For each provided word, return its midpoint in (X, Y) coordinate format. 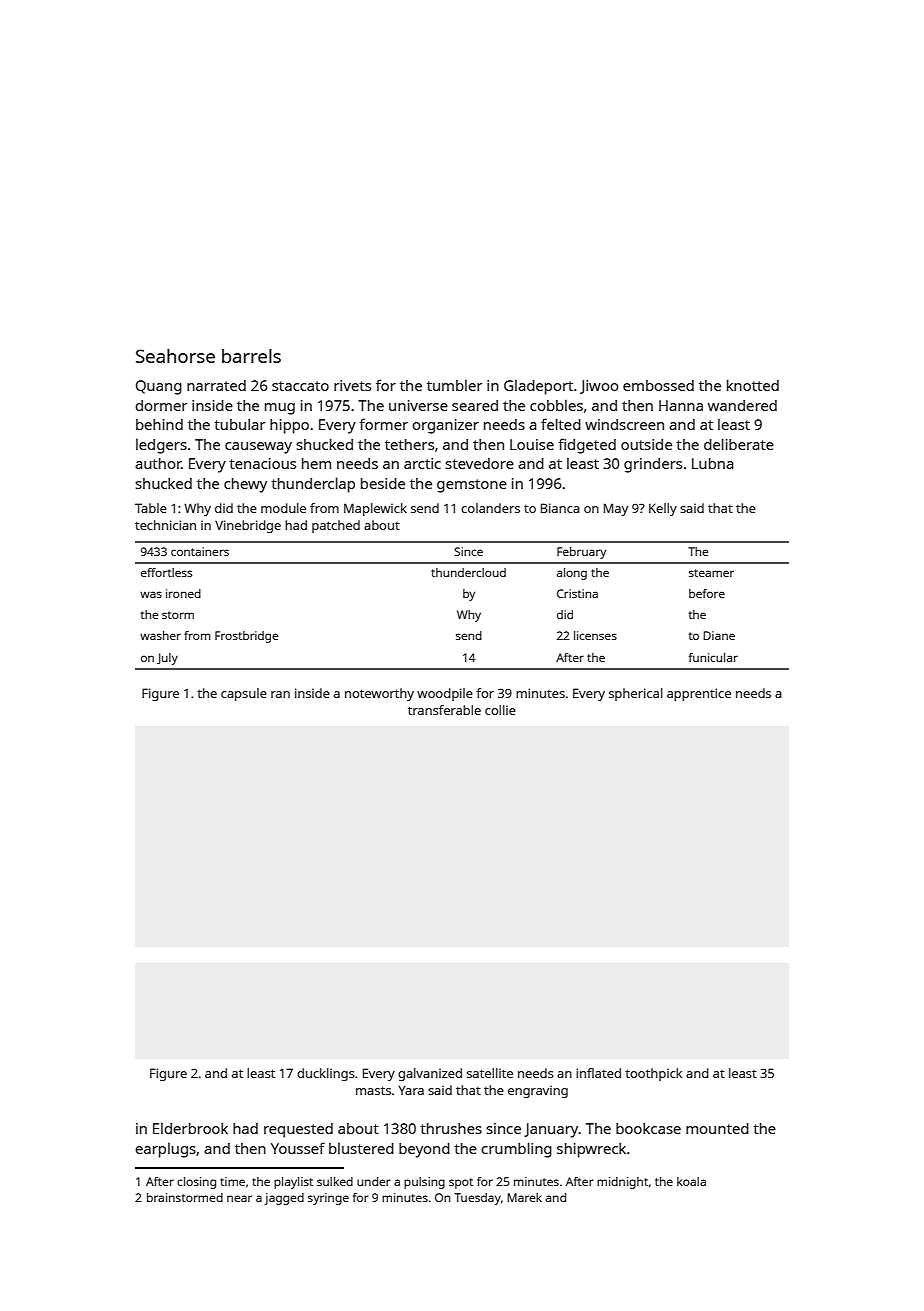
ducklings (326, 1074)
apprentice (699, 694)
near (239, 1198)
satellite (490, 1073)
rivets (352, 385)
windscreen (624, 424)
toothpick (653, 1074)
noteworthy (379, 694)
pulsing (424, 1183)
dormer (161, 405)
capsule (244, 694)
